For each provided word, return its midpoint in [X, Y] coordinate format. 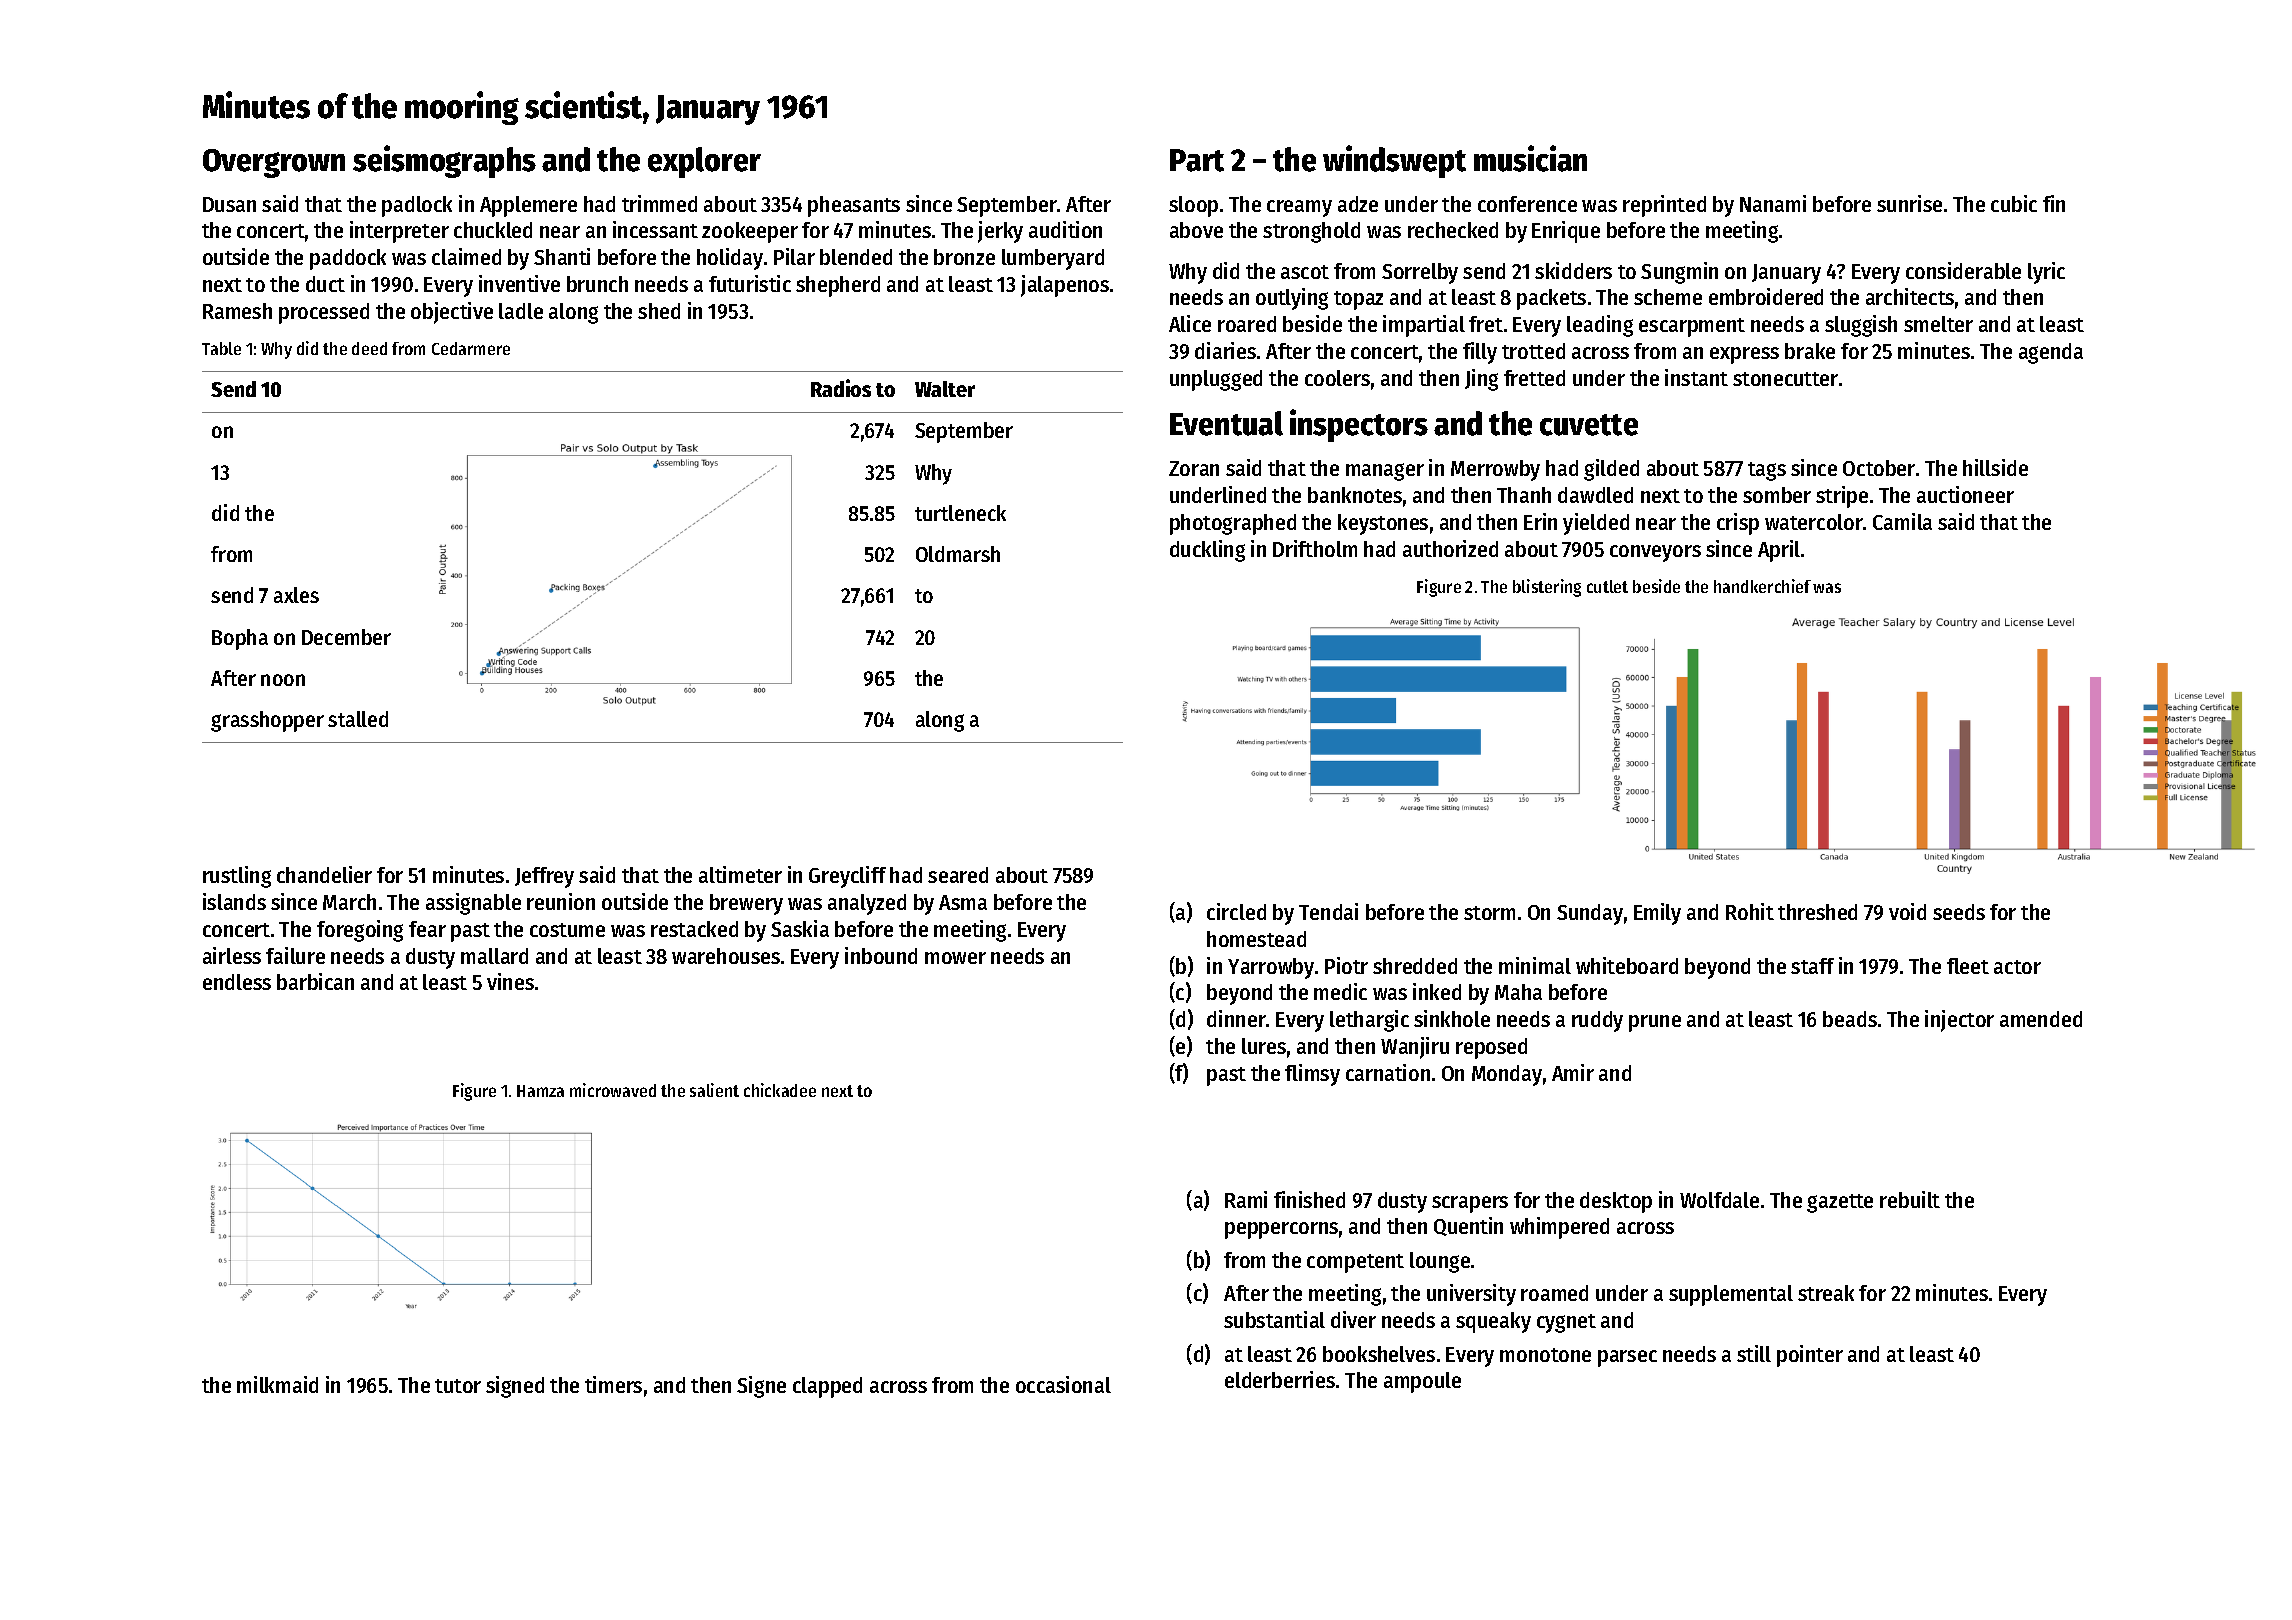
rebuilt [1910, 1199]
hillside [1995, 467]
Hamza [540, 1091]
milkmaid [277, 1384]
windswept [1394, 161]
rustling [237, 877]
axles [296, 595]
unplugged [1216, 380]
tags [1767, 471]
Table [221, 348]
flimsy [1312, 1075]
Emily [1657, 914]
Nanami [1773, 203]
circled [1236, 911]
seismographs [444, 161]
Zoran [1194, 468]
